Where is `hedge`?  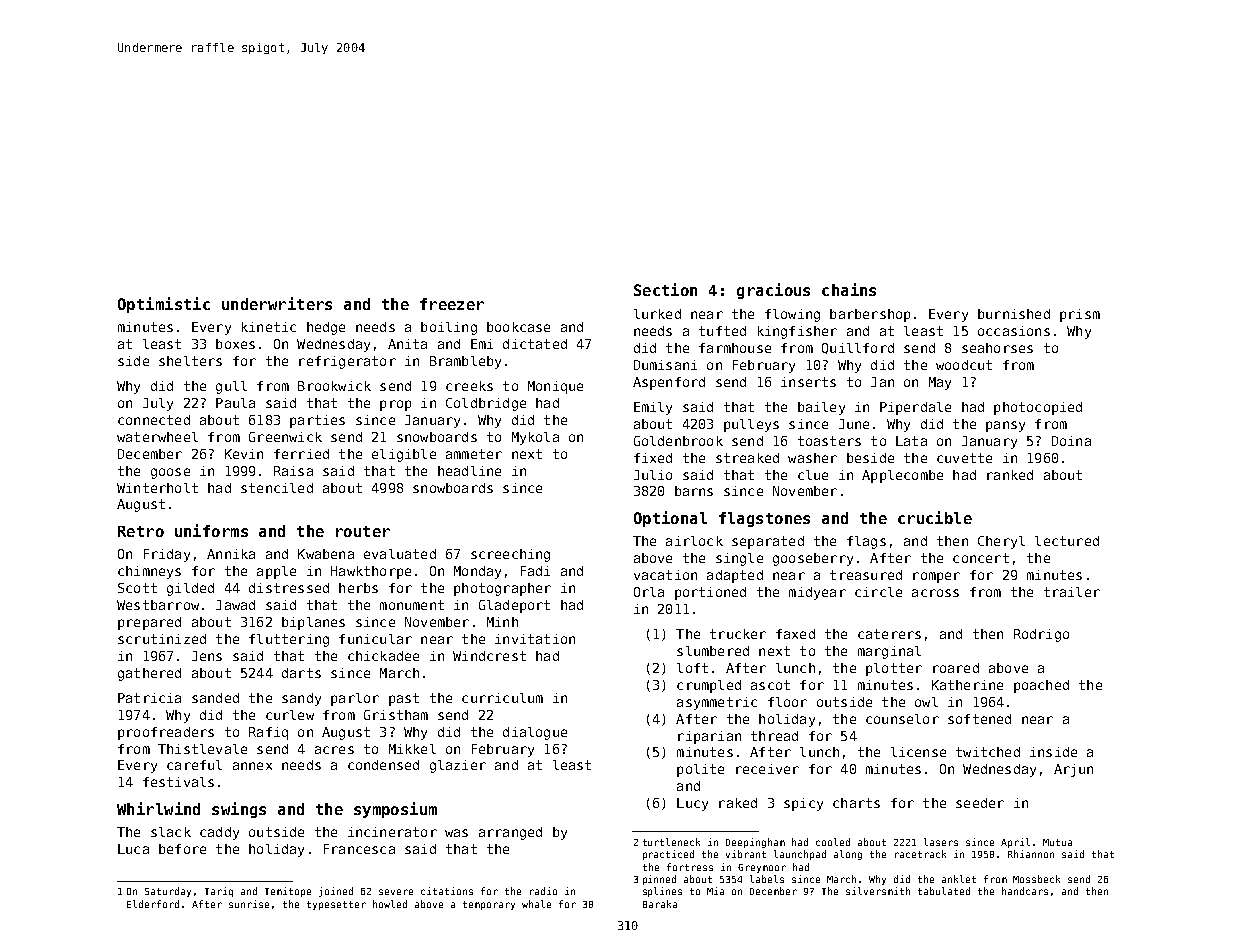 hedge is located at coordinates (326, 328).
